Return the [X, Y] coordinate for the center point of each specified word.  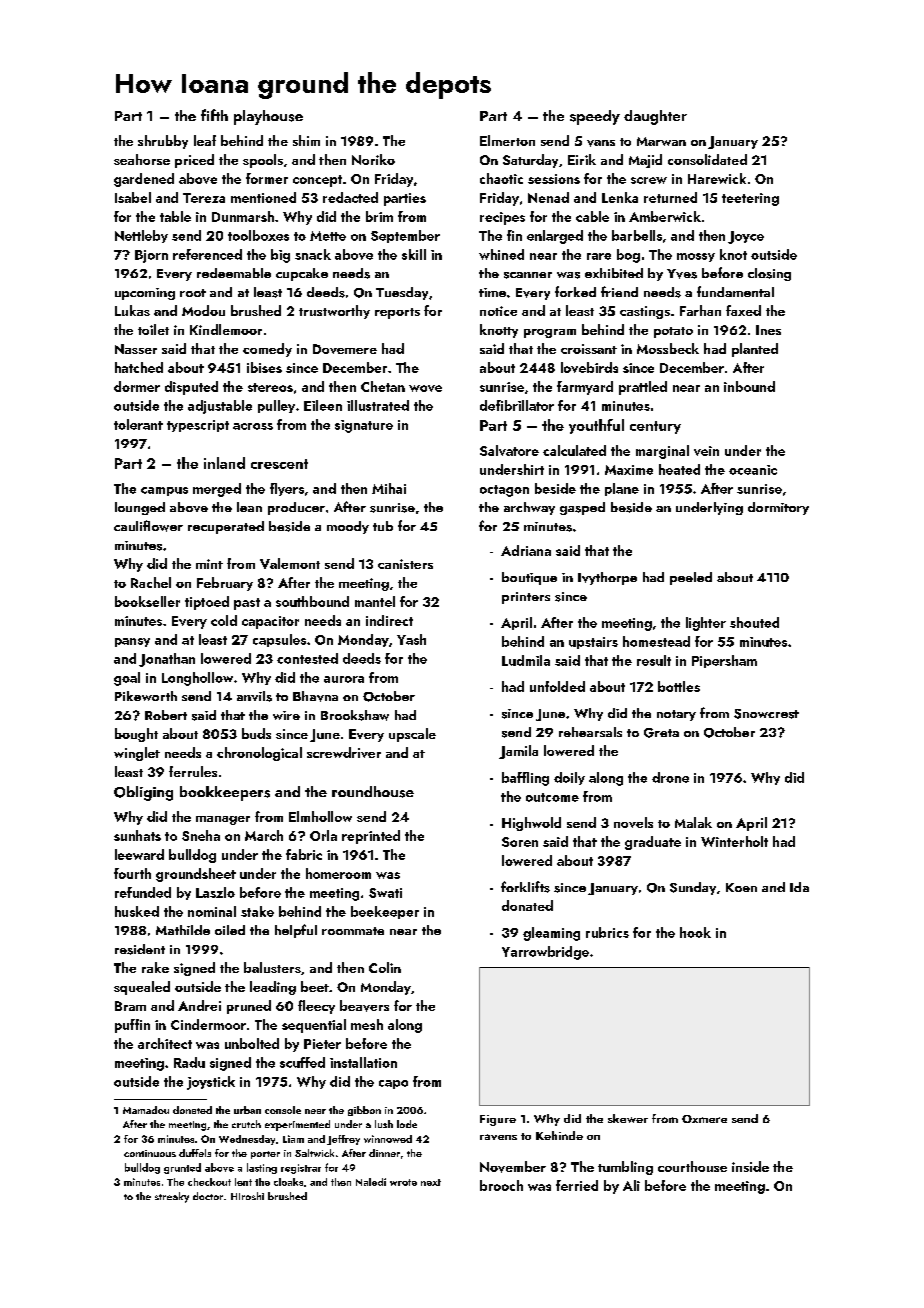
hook [695, 932]
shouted [754, 622]
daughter [655, 117]
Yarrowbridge [545, 953]
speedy [595, 117]
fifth [214, 115]
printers [526, 598]
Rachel [151, 582]
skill [414, 254]
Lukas [132, 310]
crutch [246, 1124]
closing [769, 274]
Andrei [199, 1005]
